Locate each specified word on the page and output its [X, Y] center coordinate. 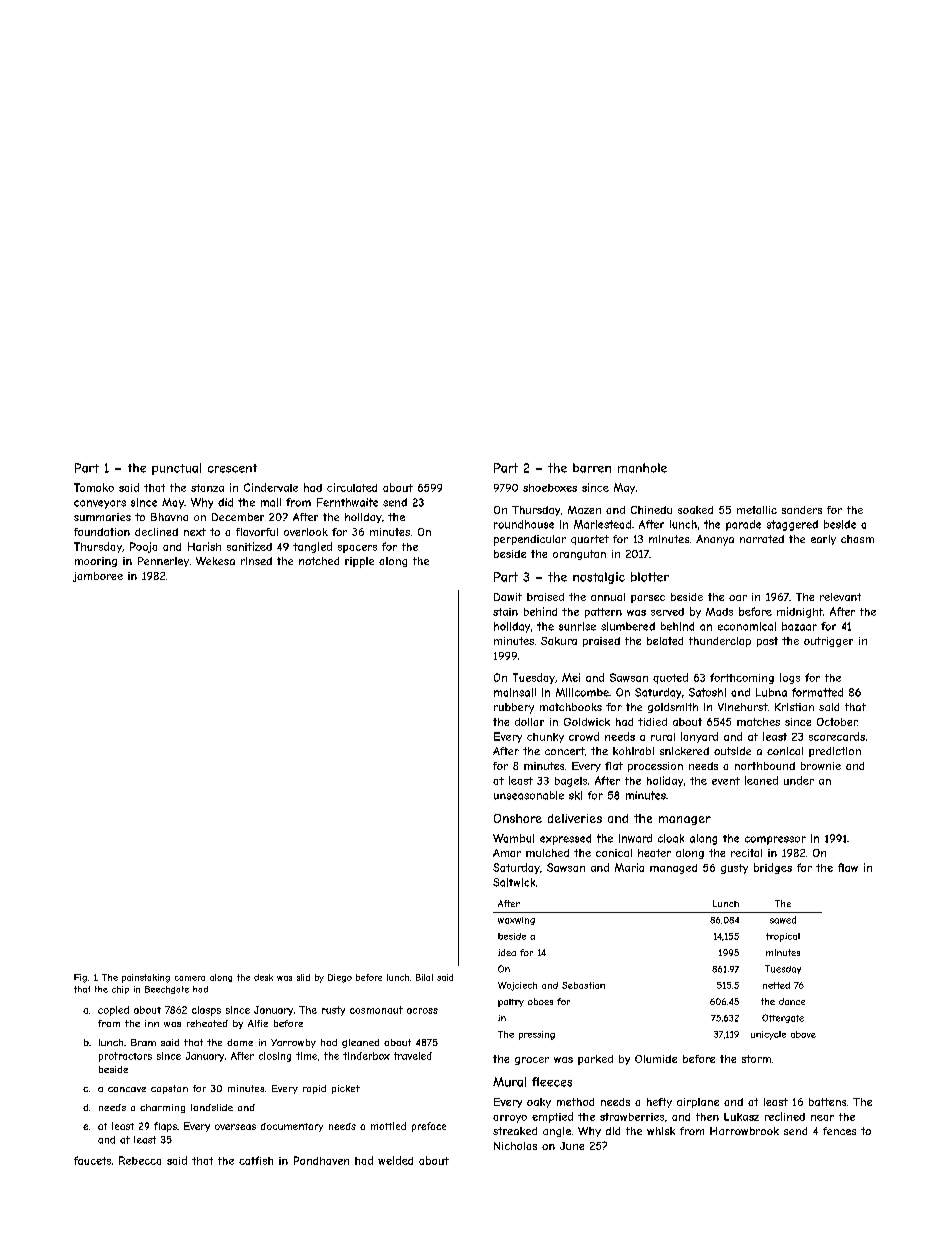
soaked [695, 510]
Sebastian [583, 985]
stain [505, 612]
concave [127, 1089]
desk [263, 977]
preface [429, 1127]
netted [776, 985]
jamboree [98, 577]
